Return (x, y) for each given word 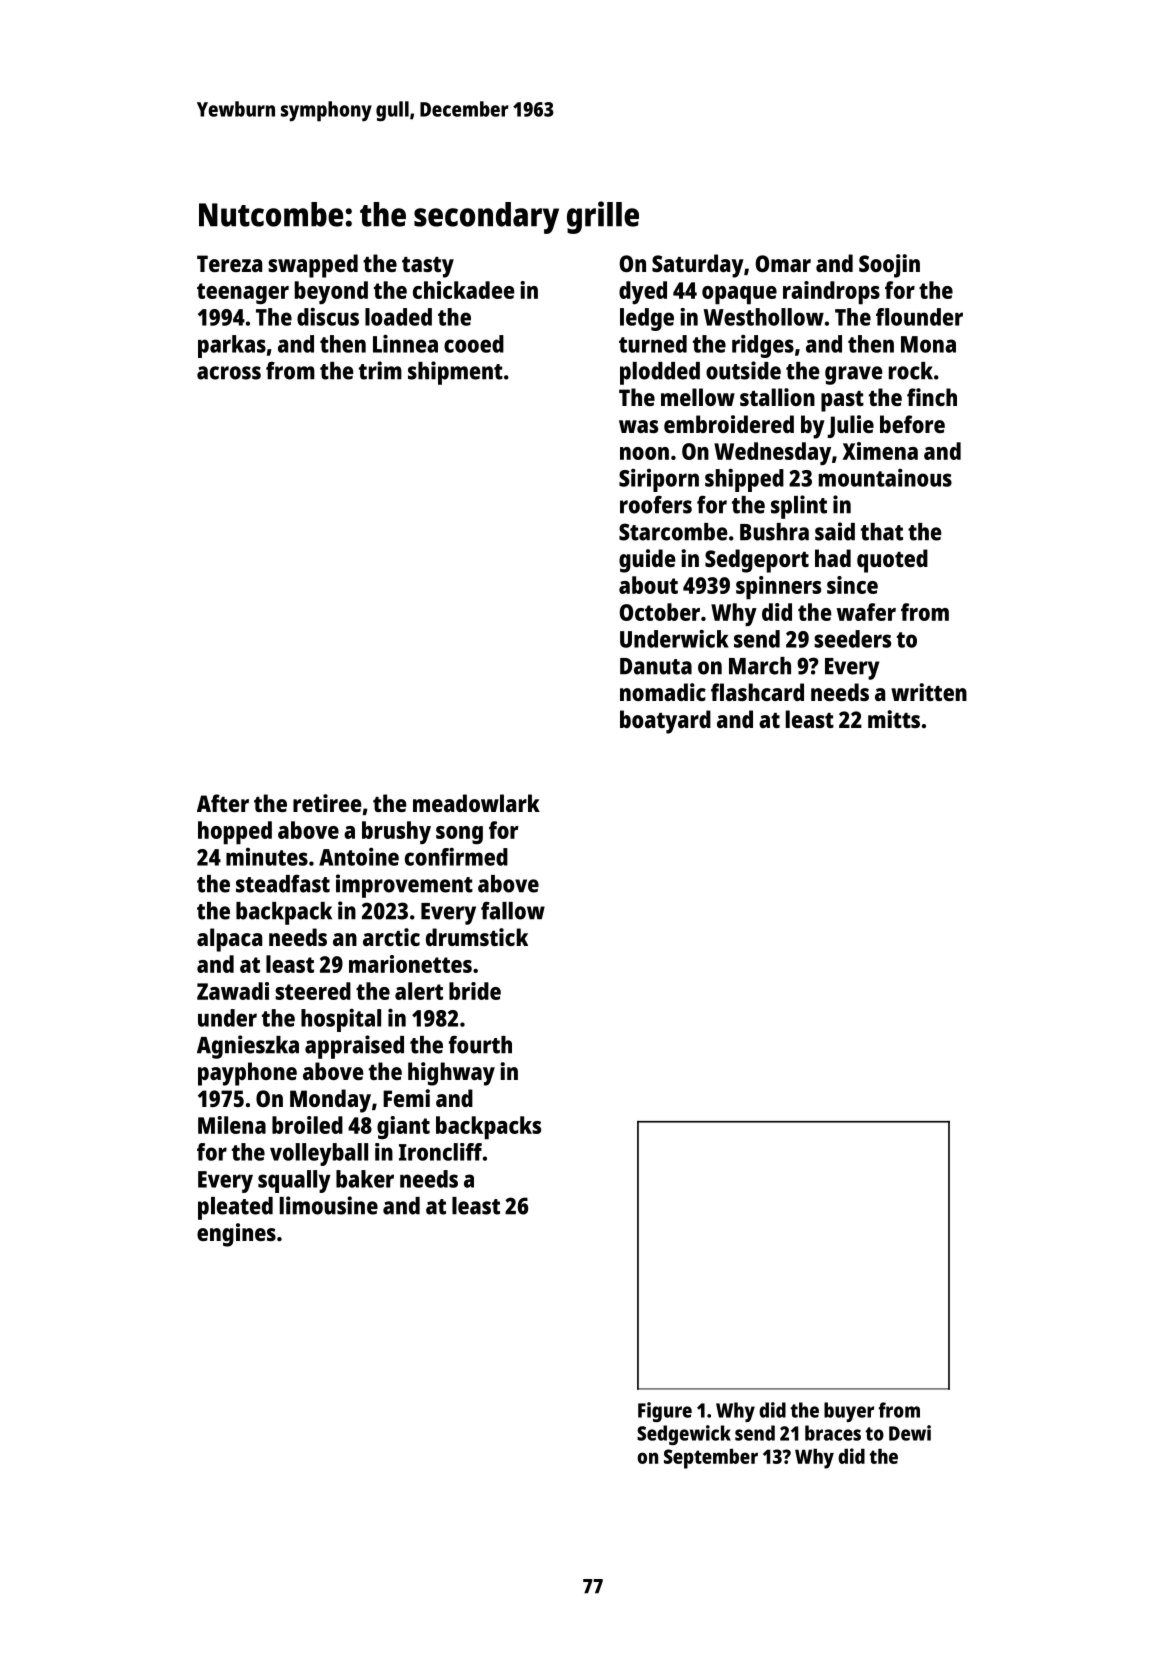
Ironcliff (440, 1152)
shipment (455, 373)
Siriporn (659, 480)
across (229, 373)
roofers (656, 504)
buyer (849, 1412)
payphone (247, 1074)
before (912, 424)
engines (236, 1235)
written (929, 692)
